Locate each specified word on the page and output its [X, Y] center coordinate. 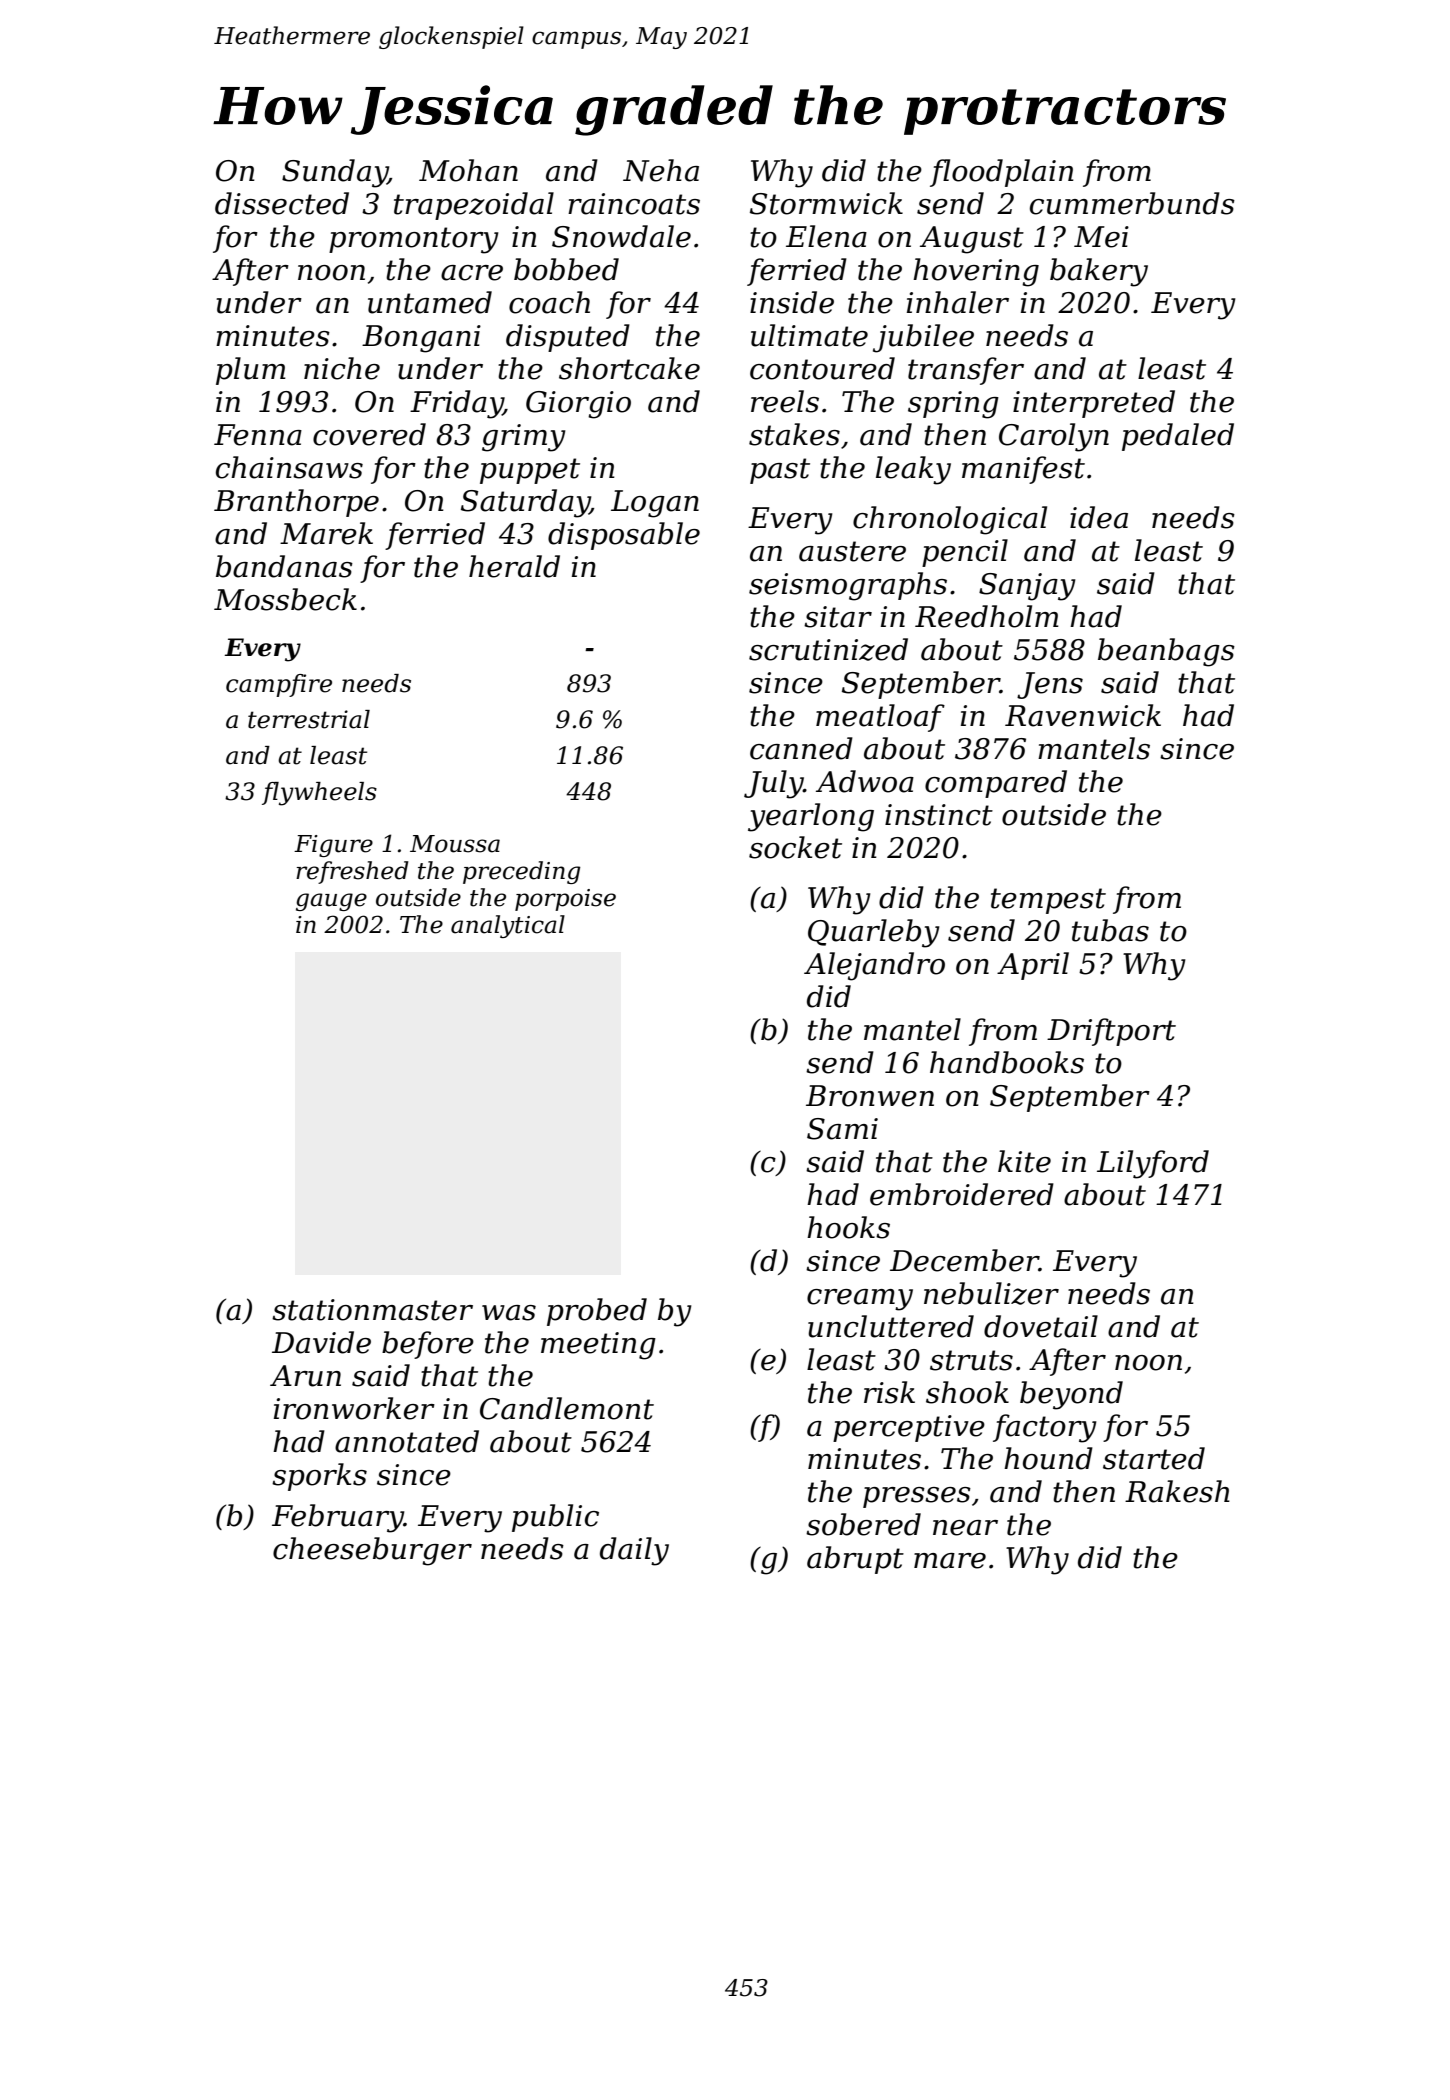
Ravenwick [1083, 715]
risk [889, 1392]
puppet [530, 471]
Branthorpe [296, 503]
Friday [456, 404]
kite [1024, 1161]
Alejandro [874, 966]
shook [967, 1392]
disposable [624, 536]
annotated [407, 1441]
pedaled [1178, 437]
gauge [331, 902]
